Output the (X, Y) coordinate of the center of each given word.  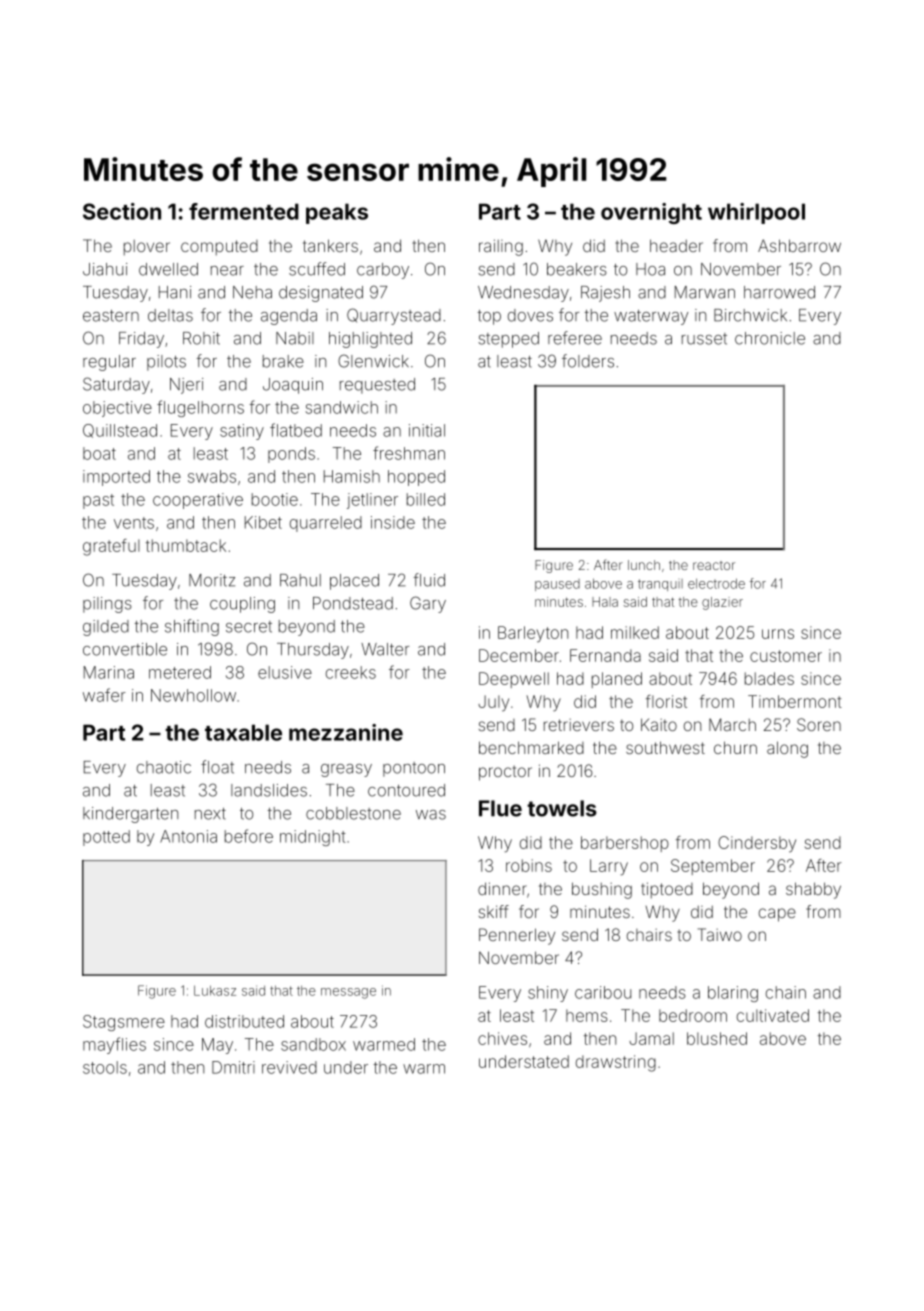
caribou (603, 992)
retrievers (579, 725)
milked (635, 632)
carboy (383, 271)
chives (502, 1038)
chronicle (770, 338)
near (227, 271)
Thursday (313, 651)
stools (105, 1067)
